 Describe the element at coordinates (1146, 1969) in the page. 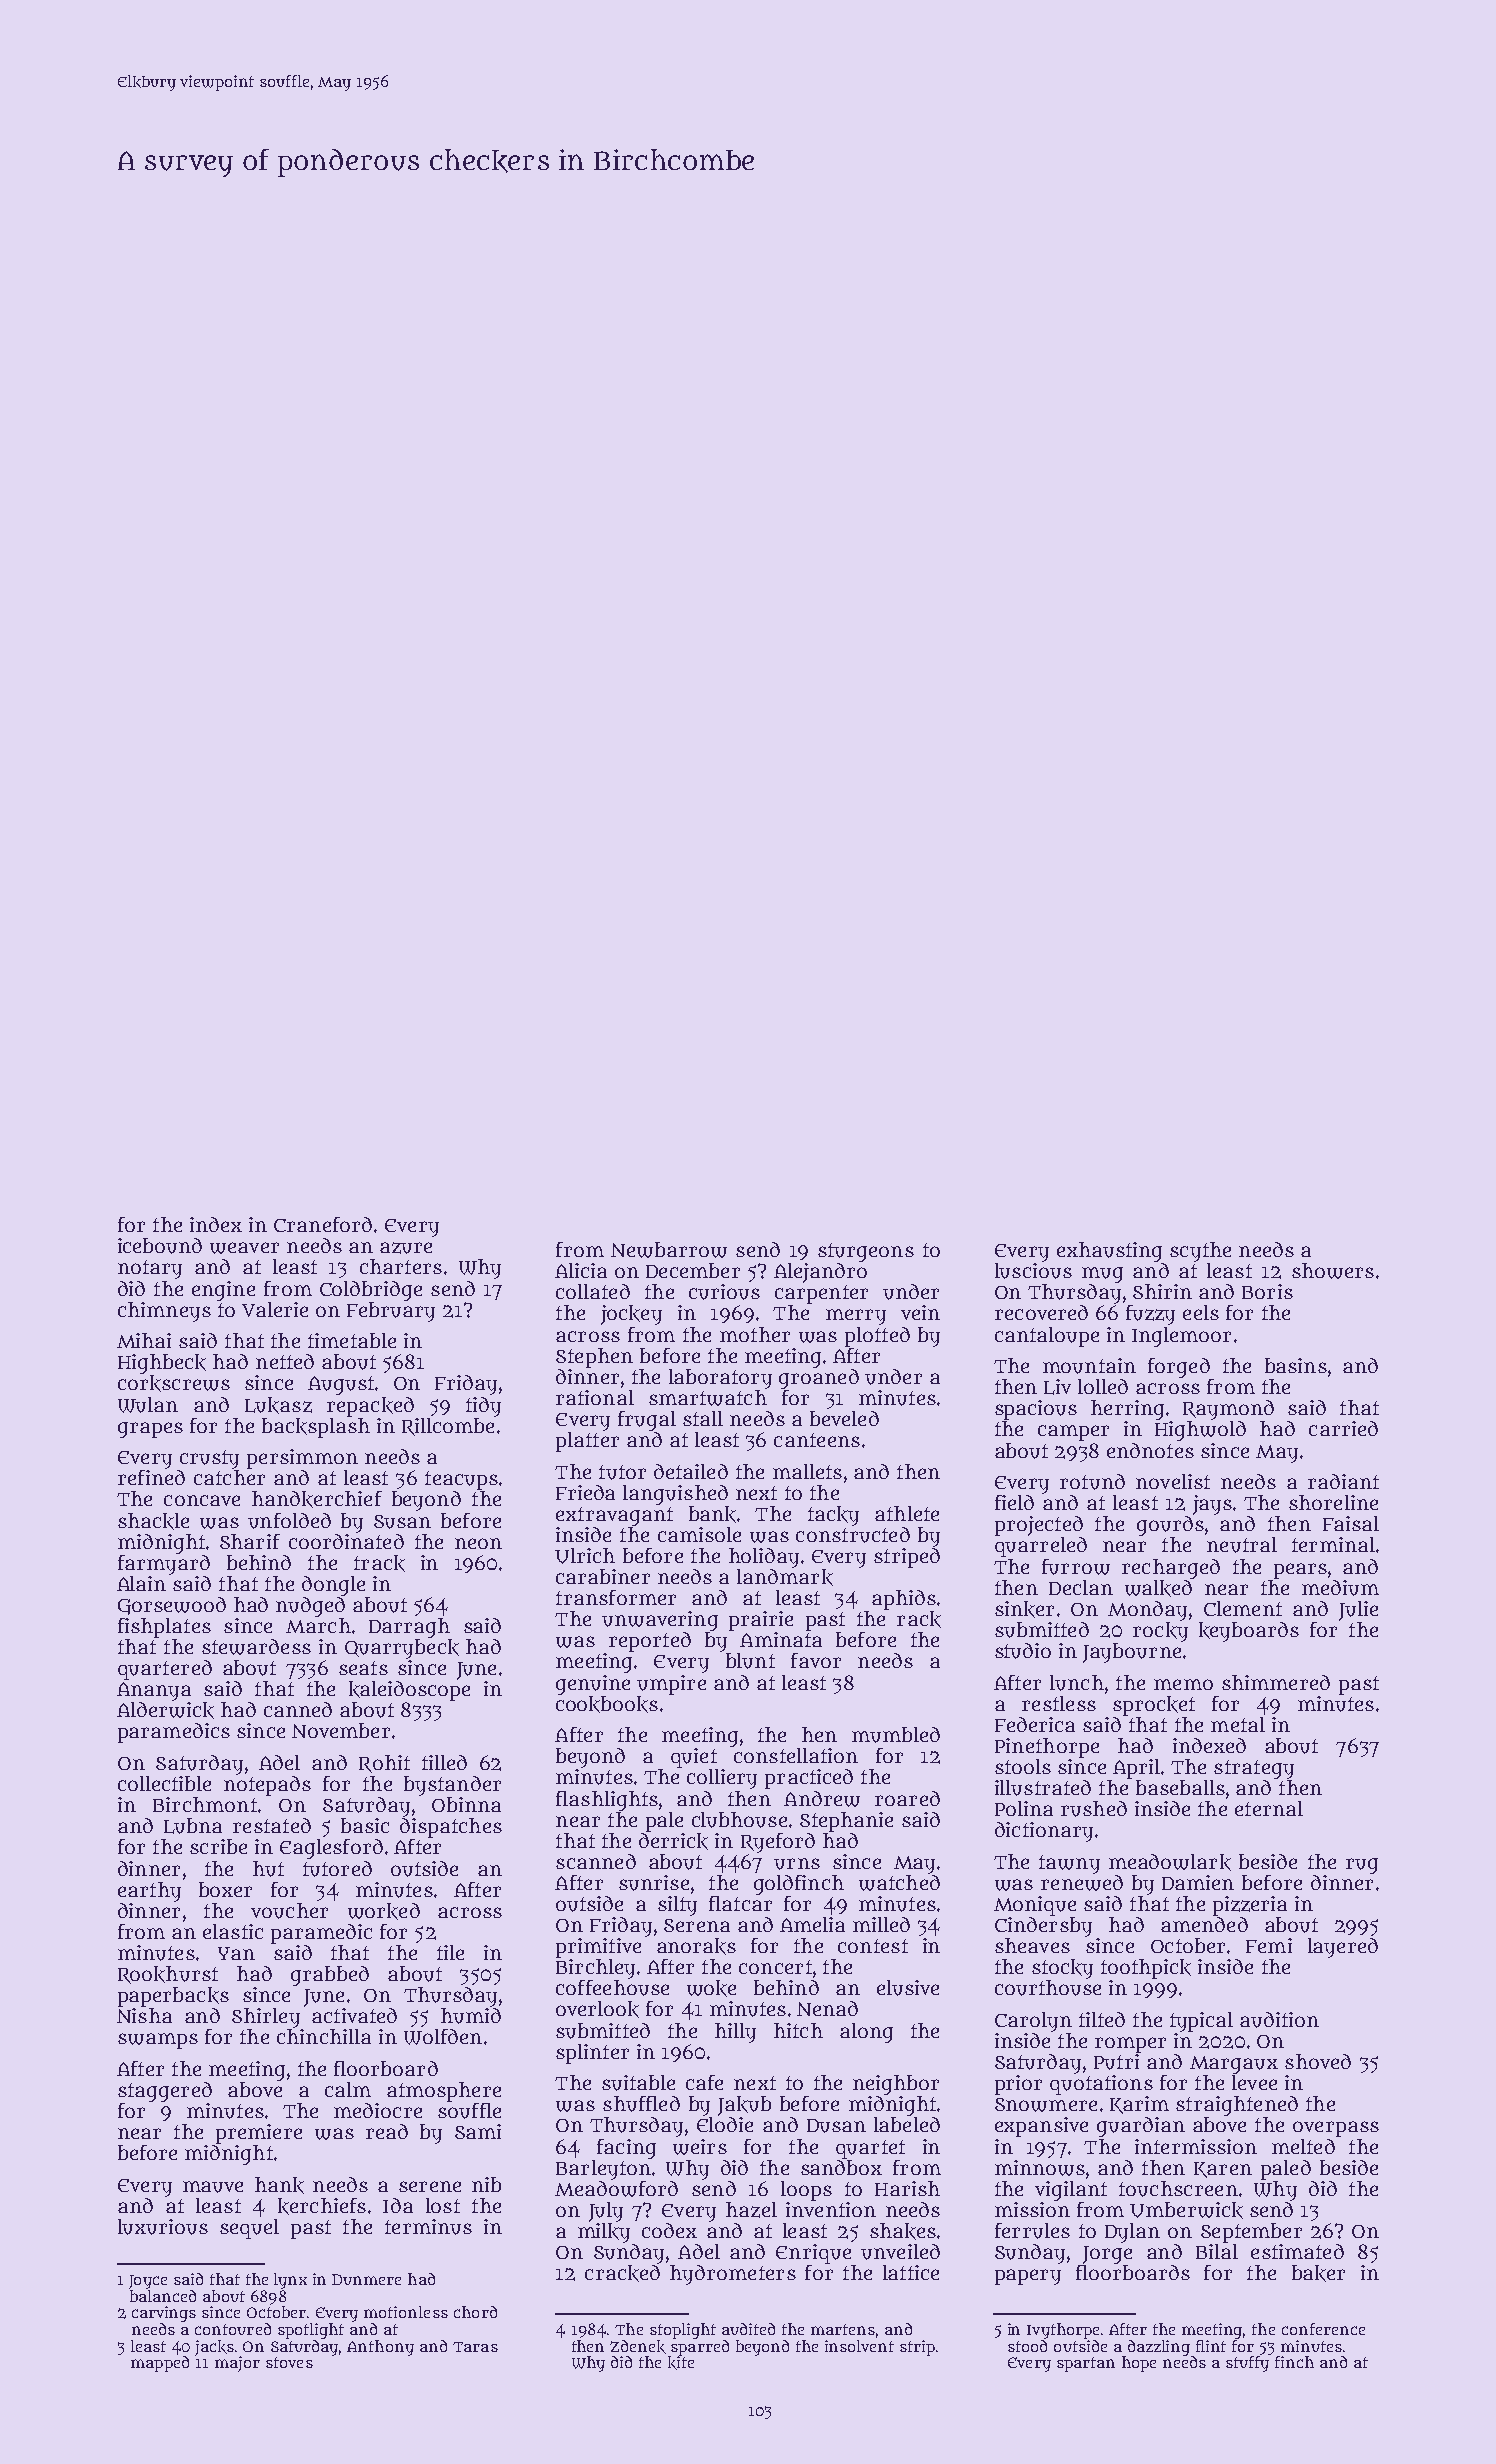

I see `toothpick` at that location.
